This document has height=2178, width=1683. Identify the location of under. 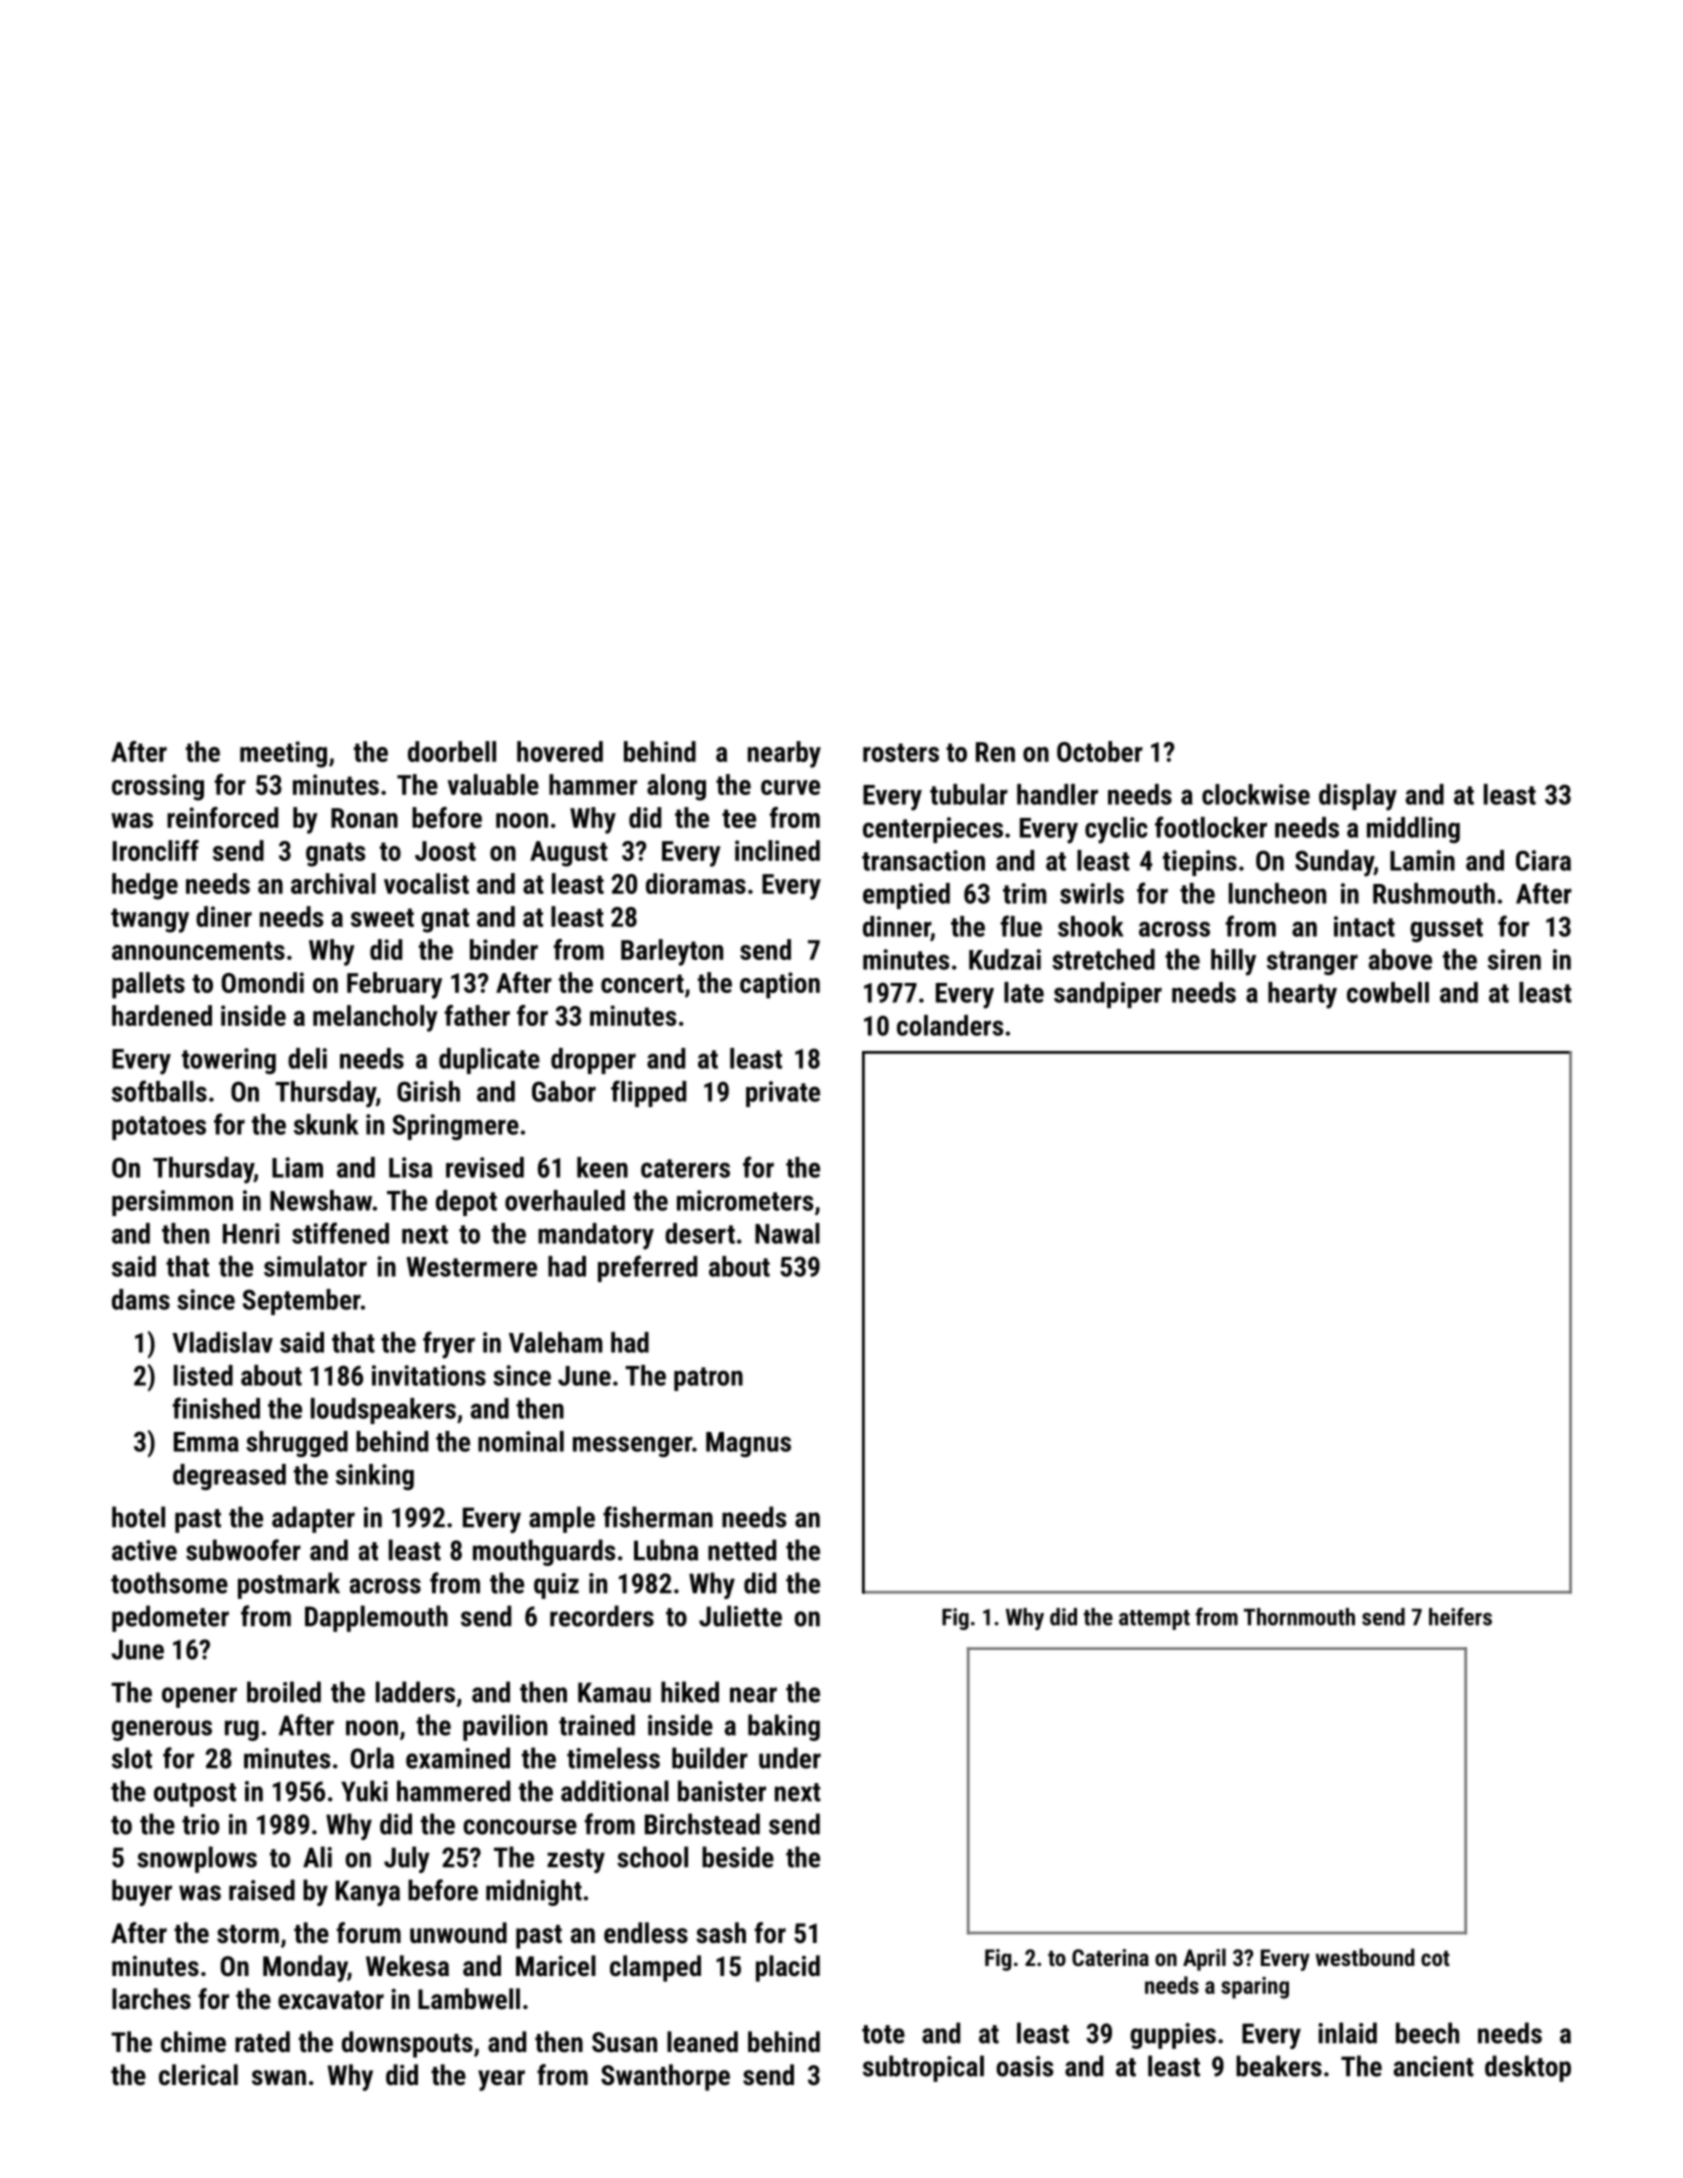
(790, 1758).
